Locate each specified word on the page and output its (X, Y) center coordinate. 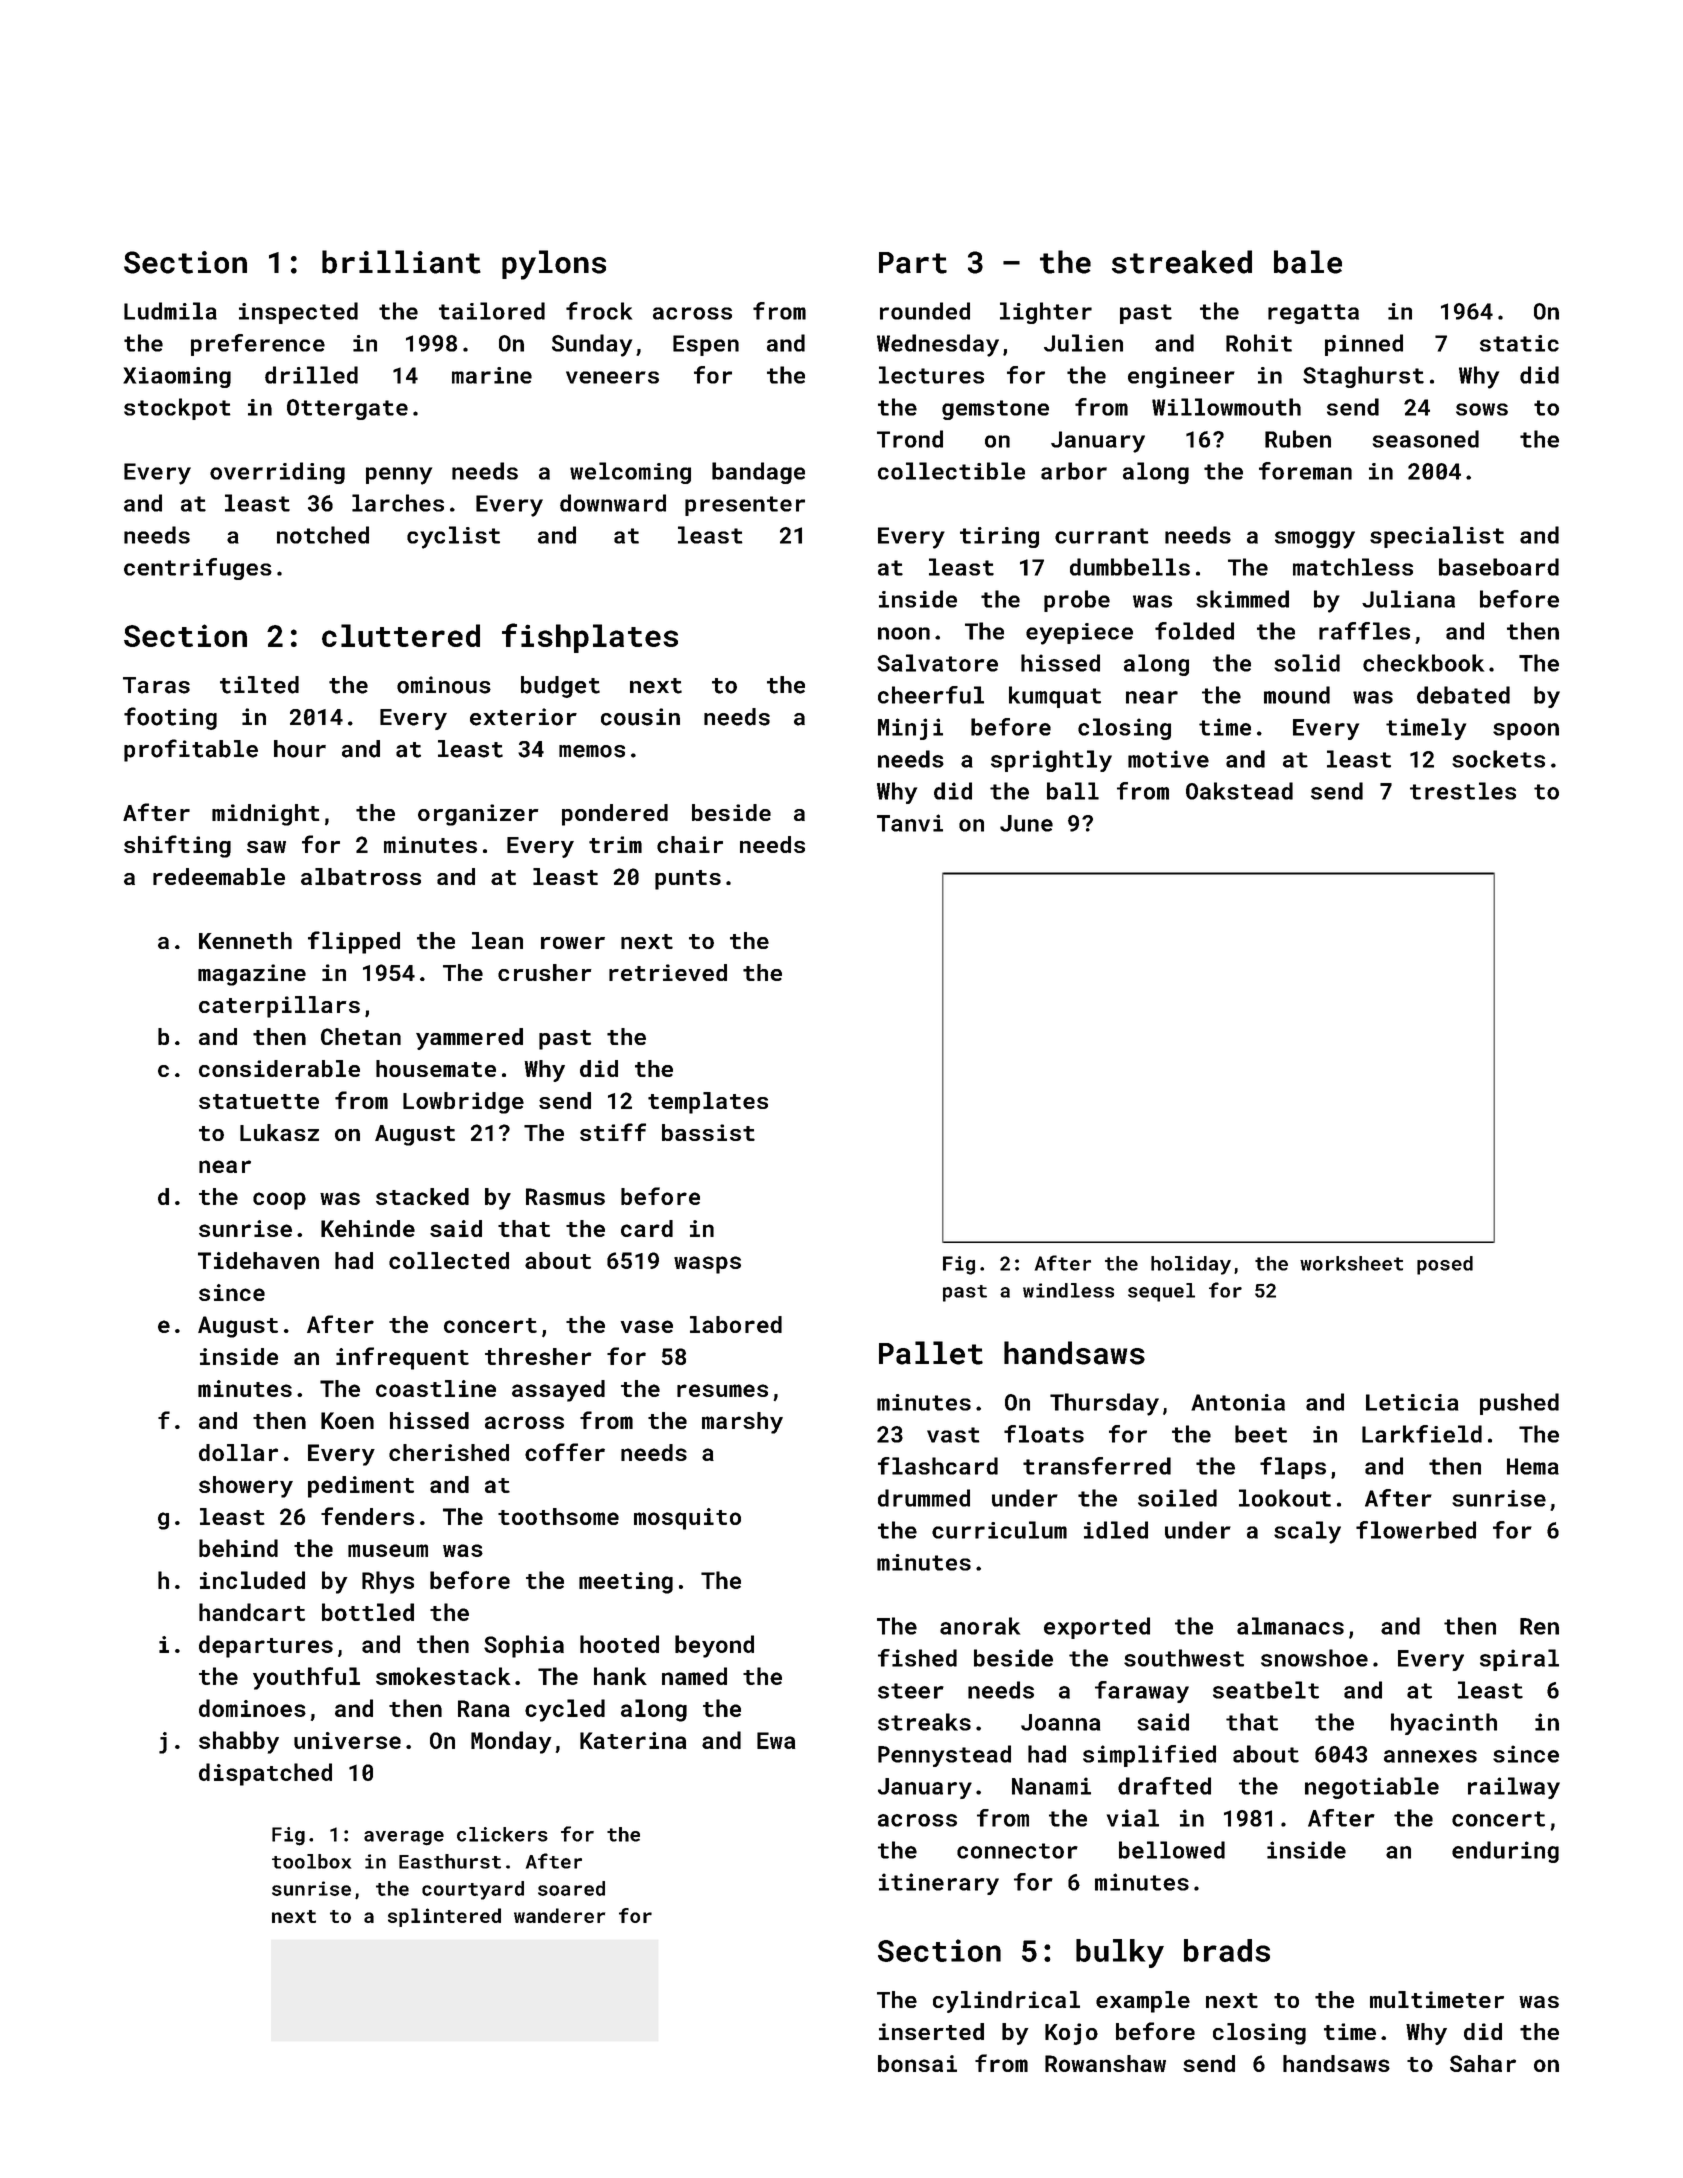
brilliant (401, 262)
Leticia (1412, 1402)
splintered (444, 1917)
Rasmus (565, 1196)
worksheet (1351, 1263)
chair (690, 844)
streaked (1182, 262)
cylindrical (1006, 2002)
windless (1068, 1290)
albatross (361, 876)
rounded (925, 311)
